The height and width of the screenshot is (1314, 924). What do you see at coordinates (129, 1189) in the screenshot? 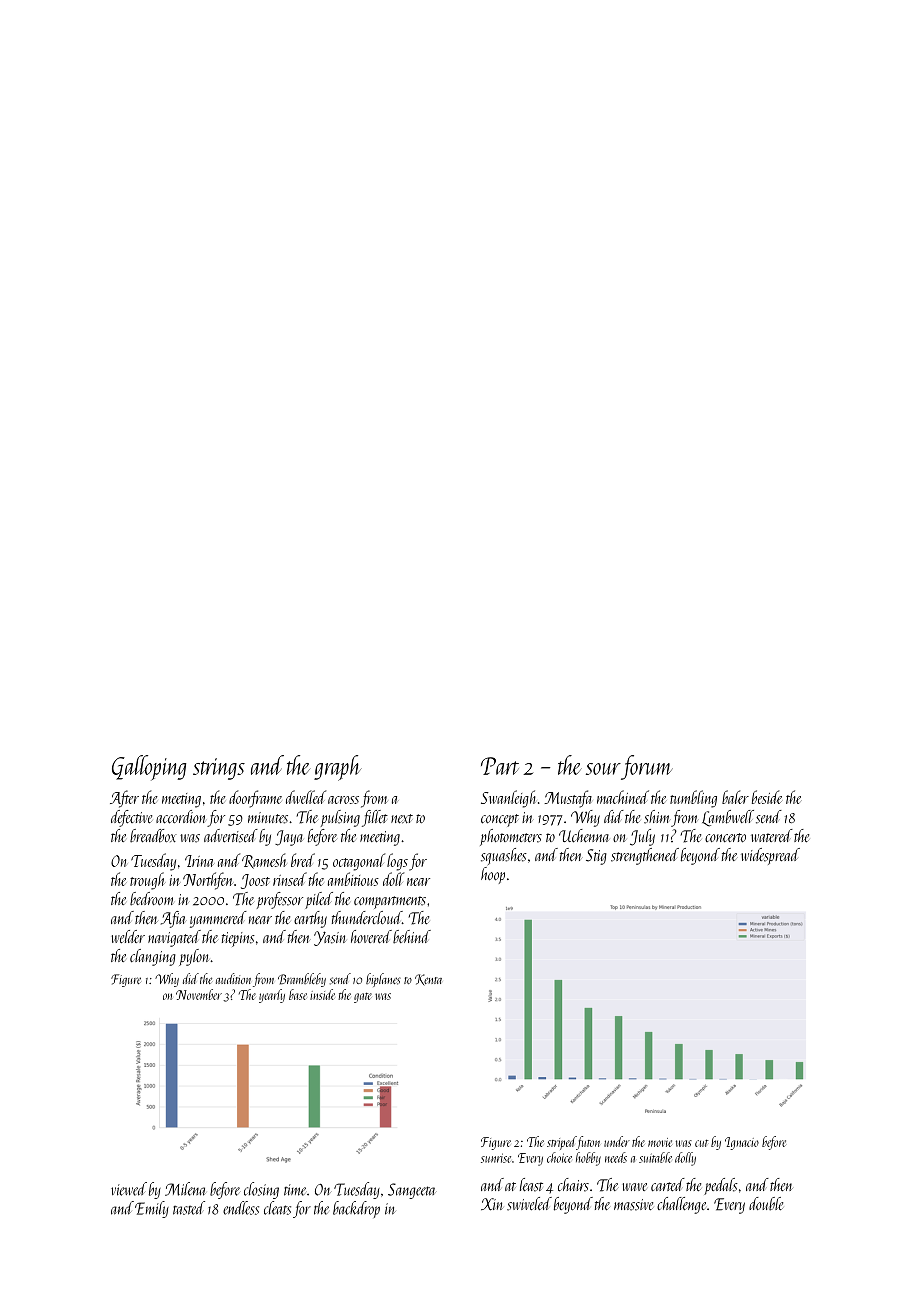
I see `viewed` at bounding box center [129, 1189].
